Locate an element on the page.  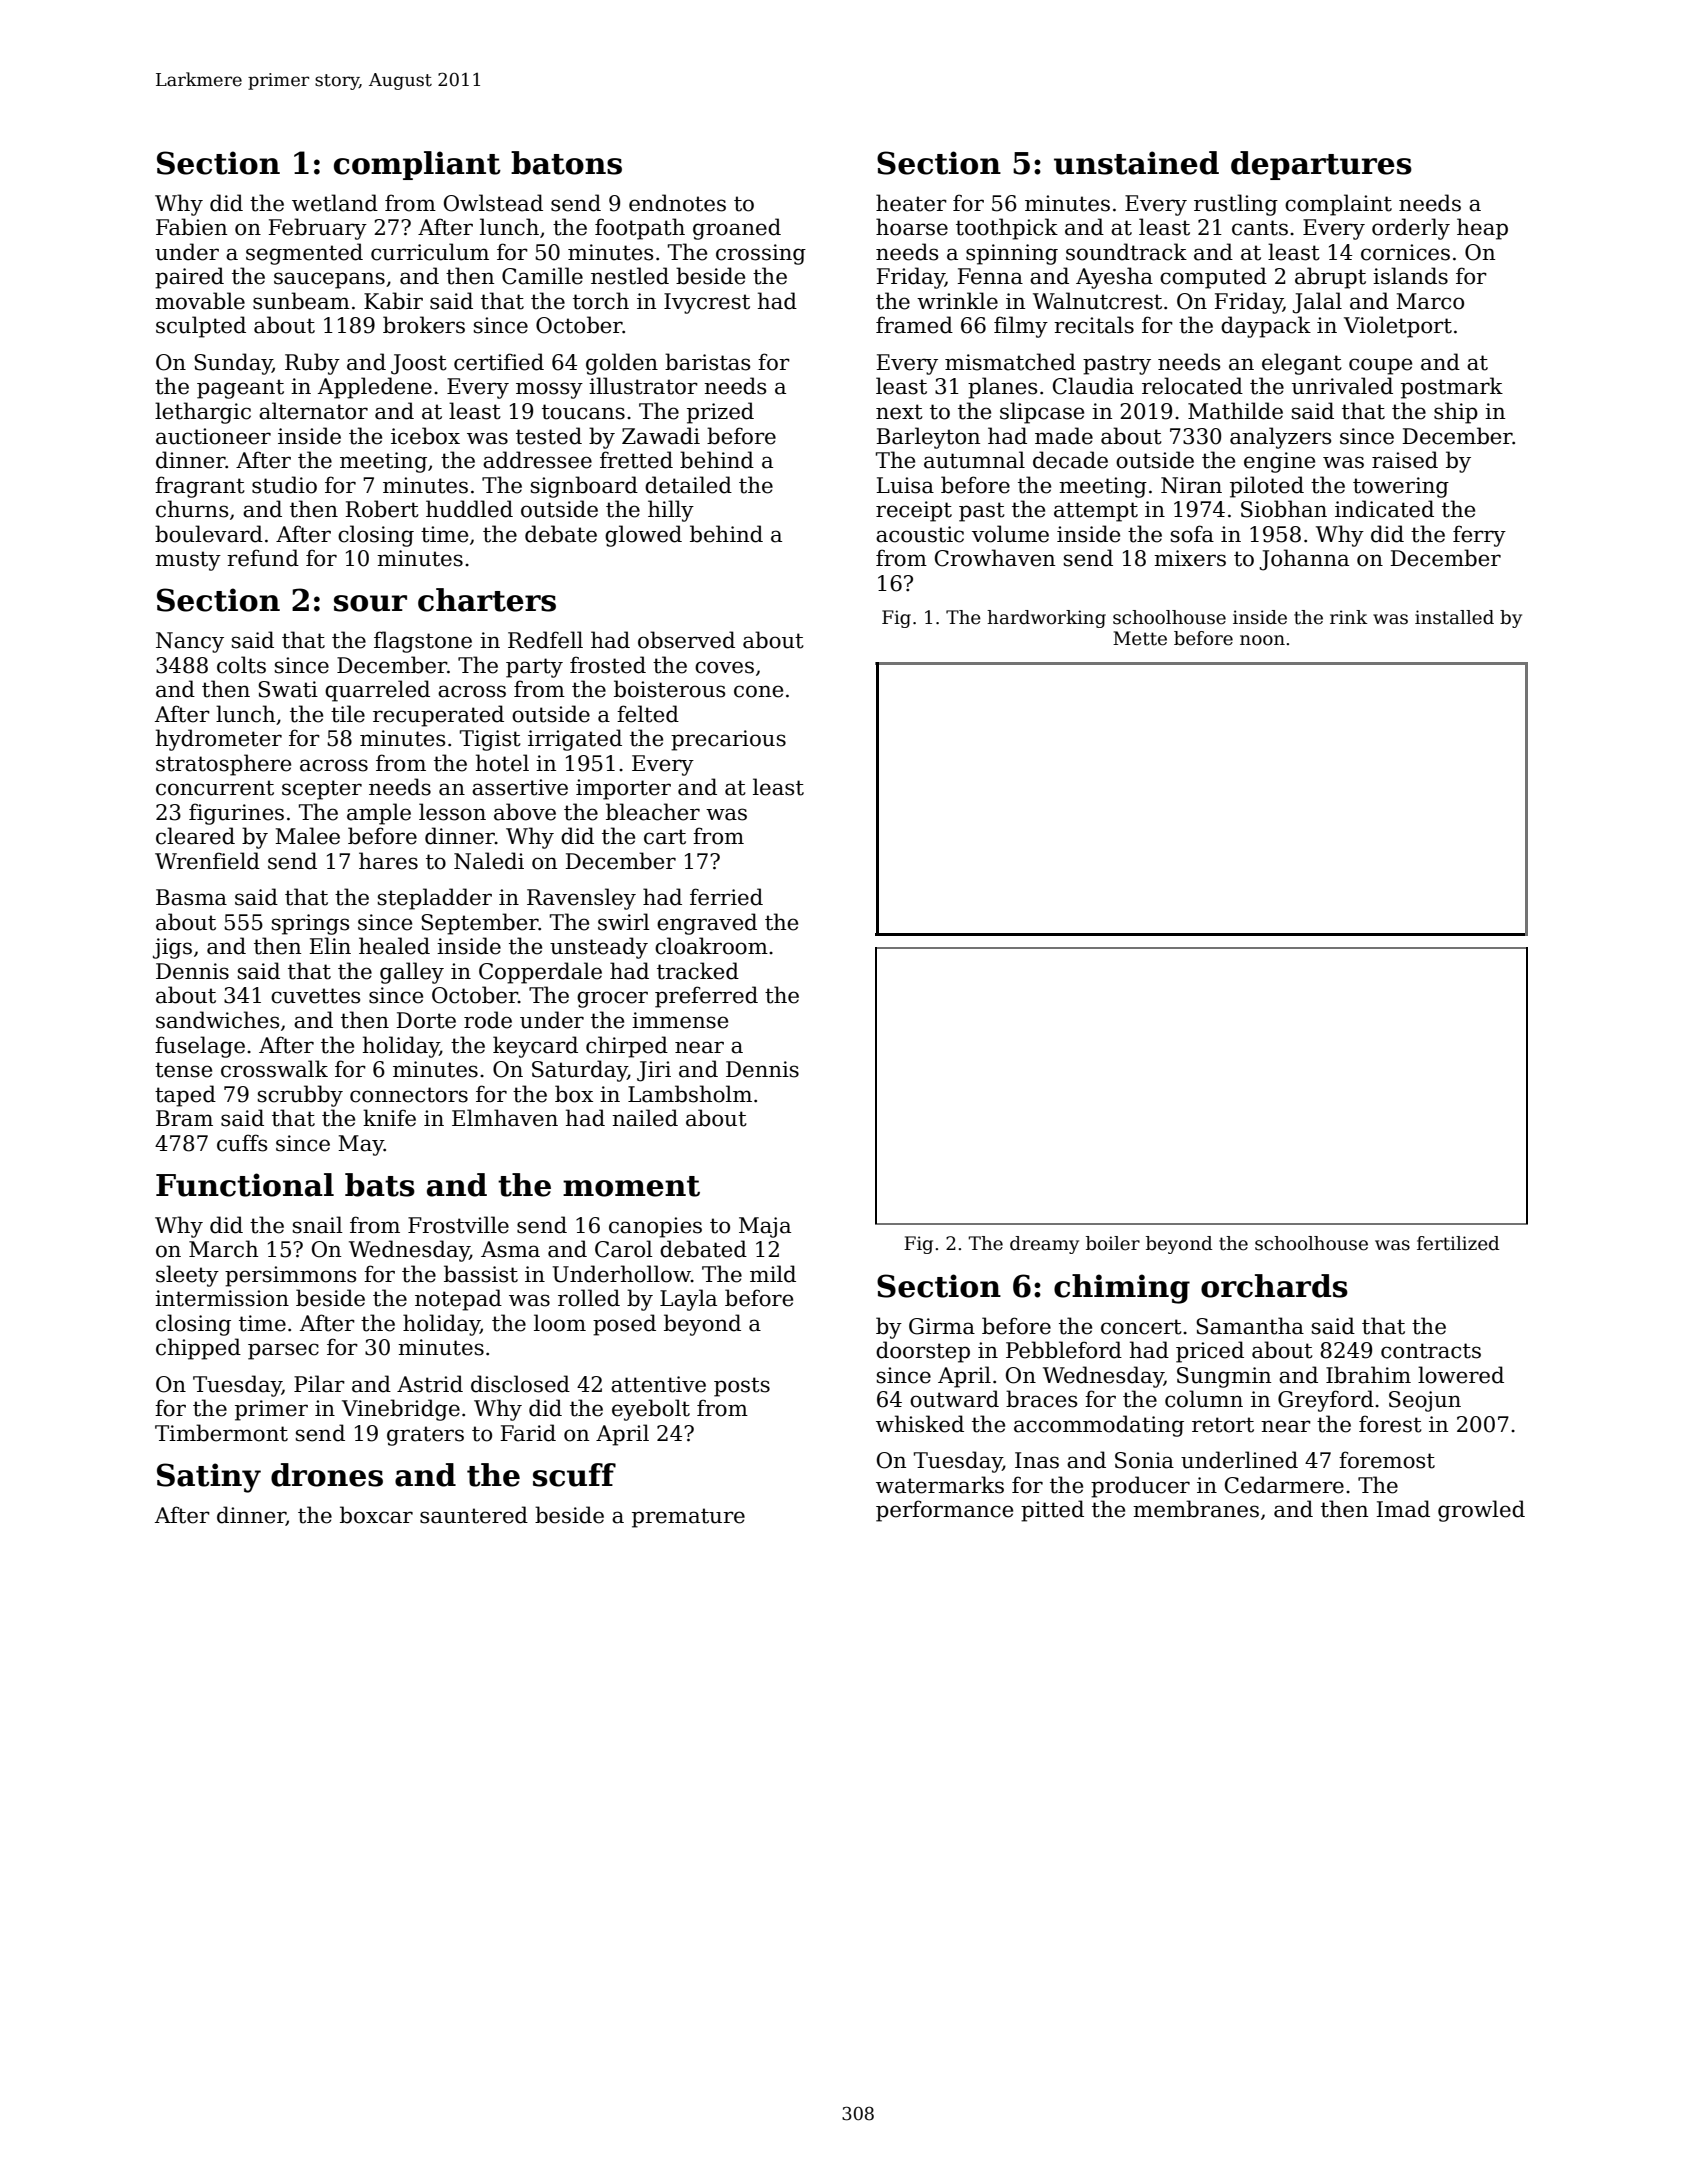
crossing is located at coordinates (761, 254).
